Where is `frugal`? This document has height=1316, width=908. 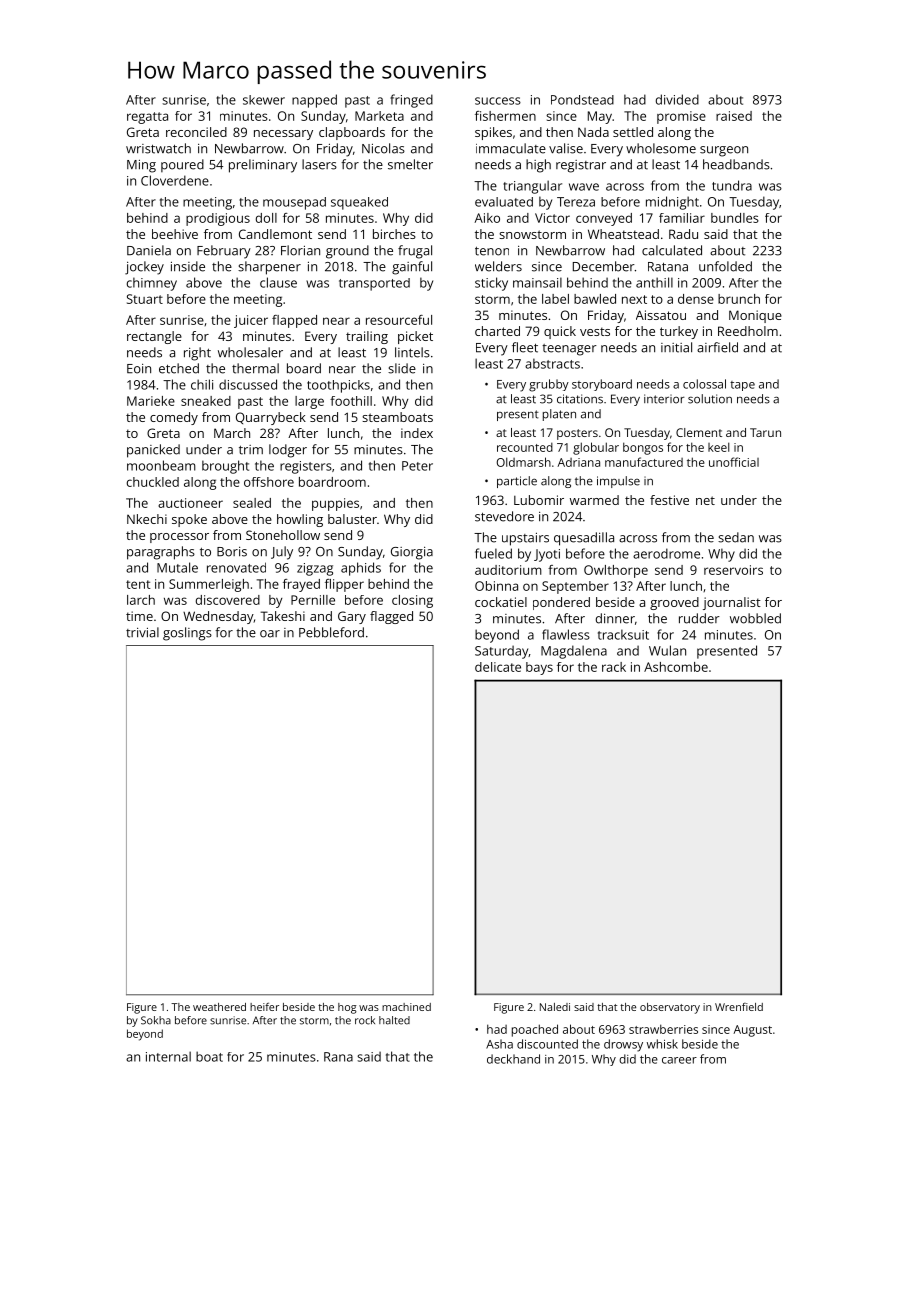
frugal is located at coordinates (415, 252).
